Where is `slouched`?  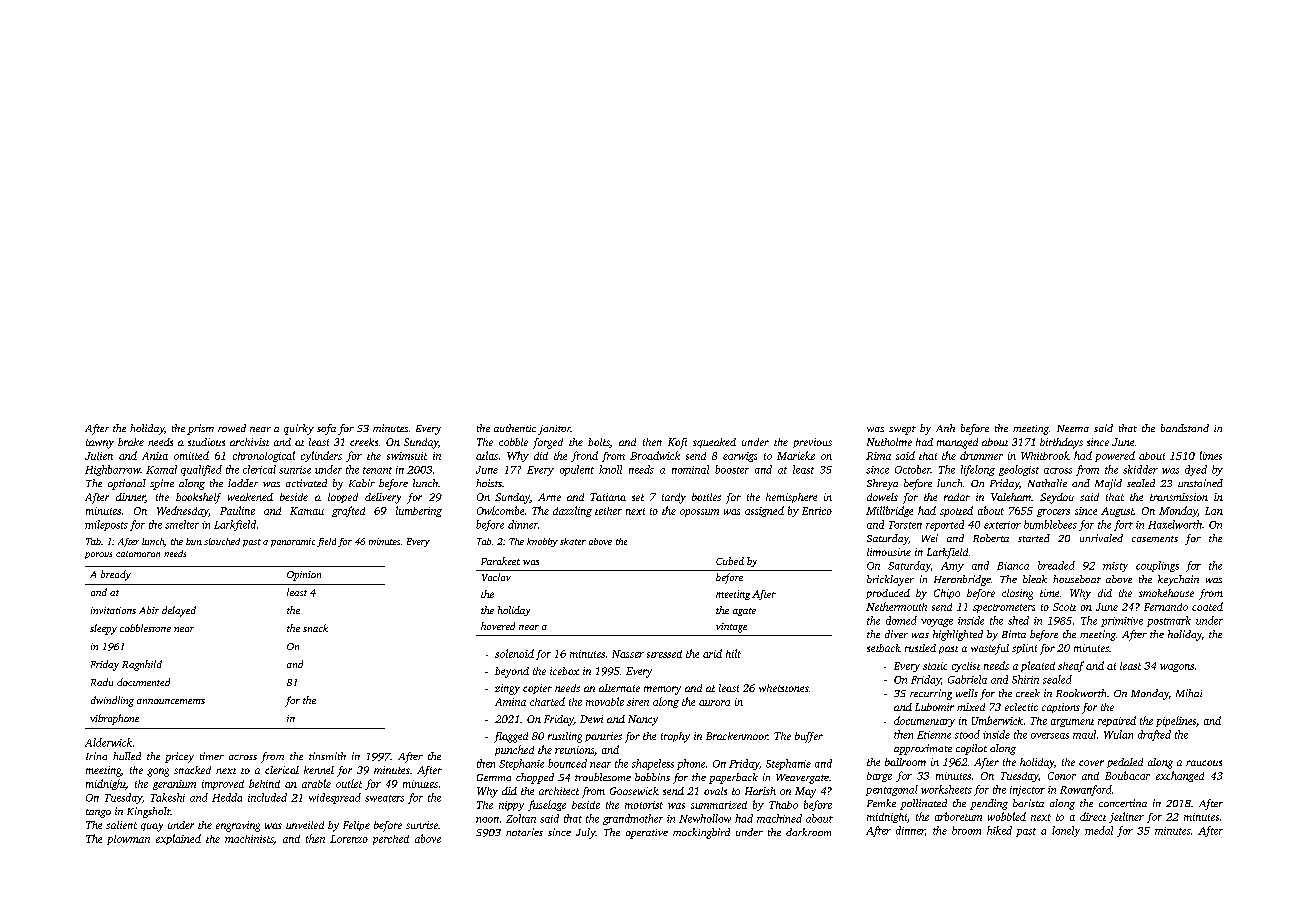 slouched is located at coordinates (222, 541).
